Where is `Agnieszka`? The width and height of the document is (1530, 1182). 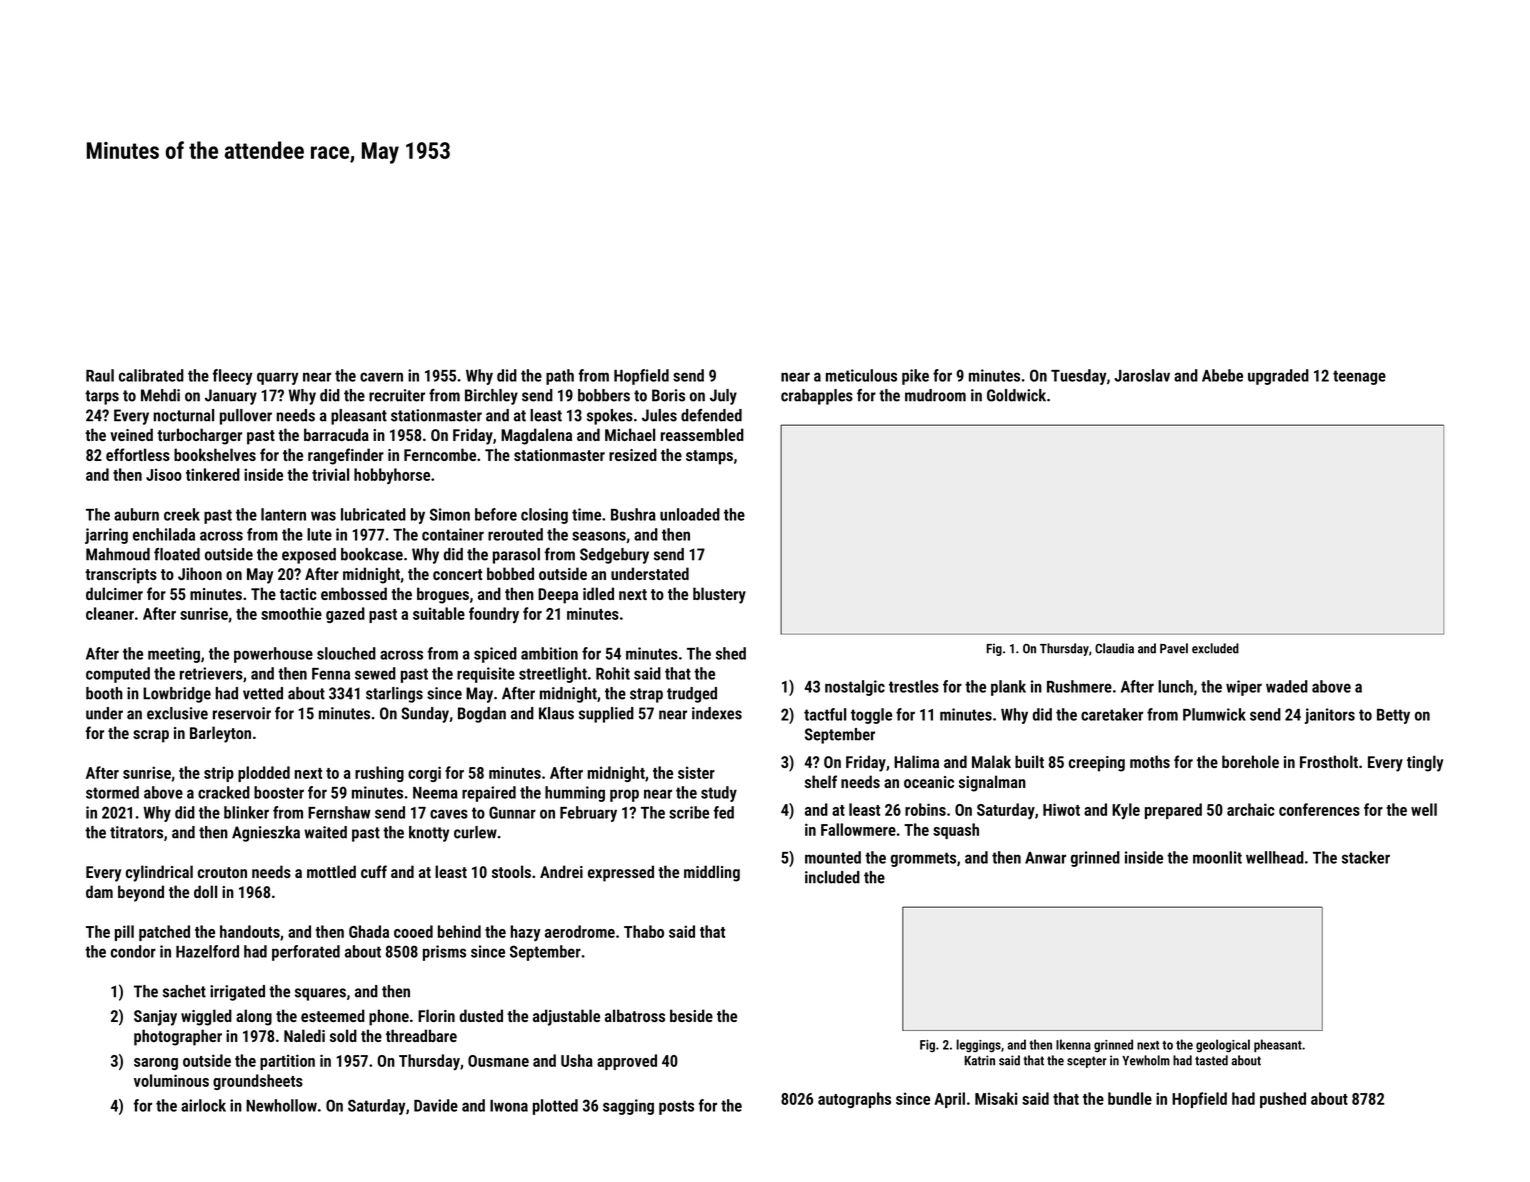
Agnieszka is located at coordinates (266, 834).
